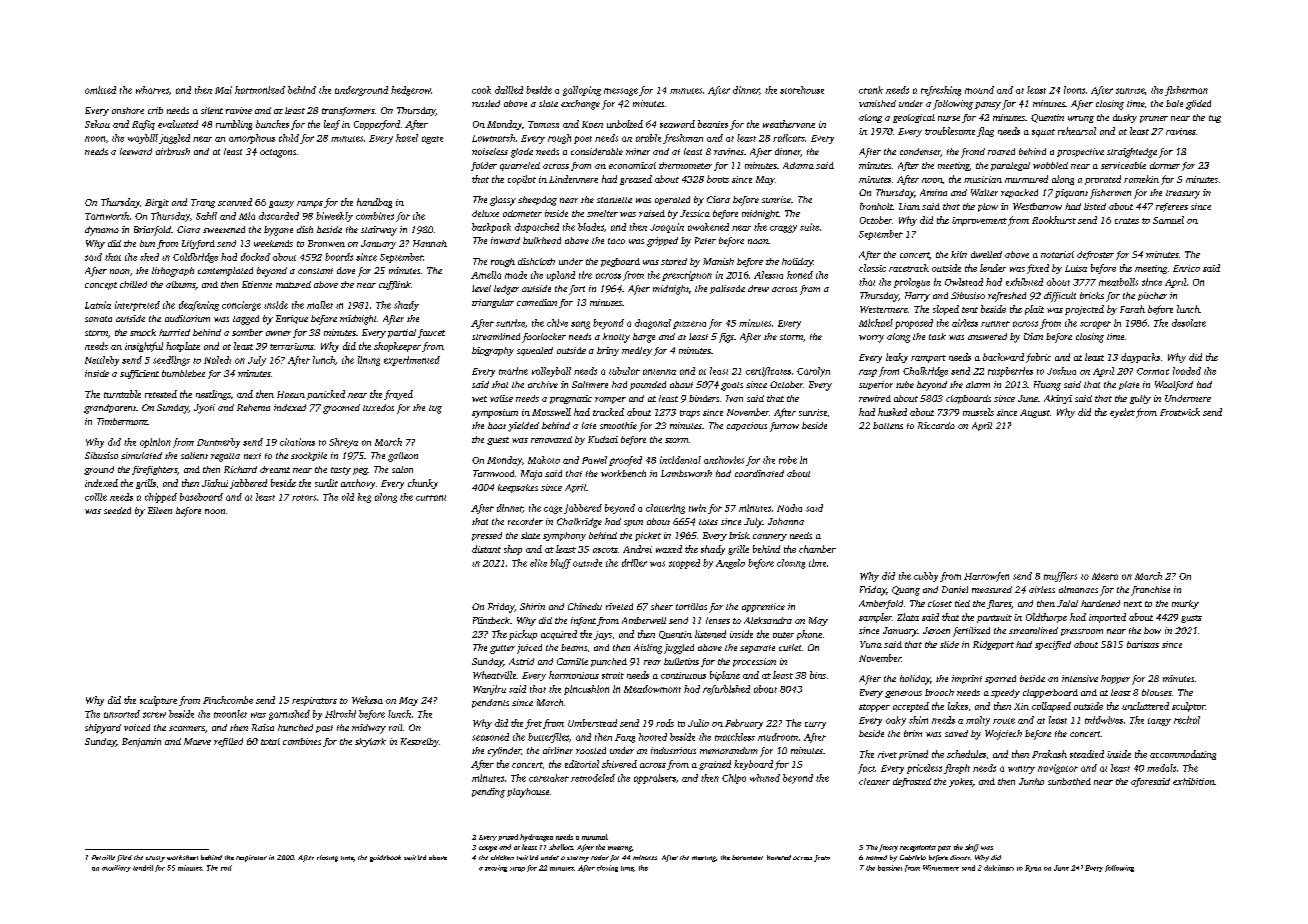 This image has width=1308, height=924. I want to click on straightedge, so click(1132, 153).
